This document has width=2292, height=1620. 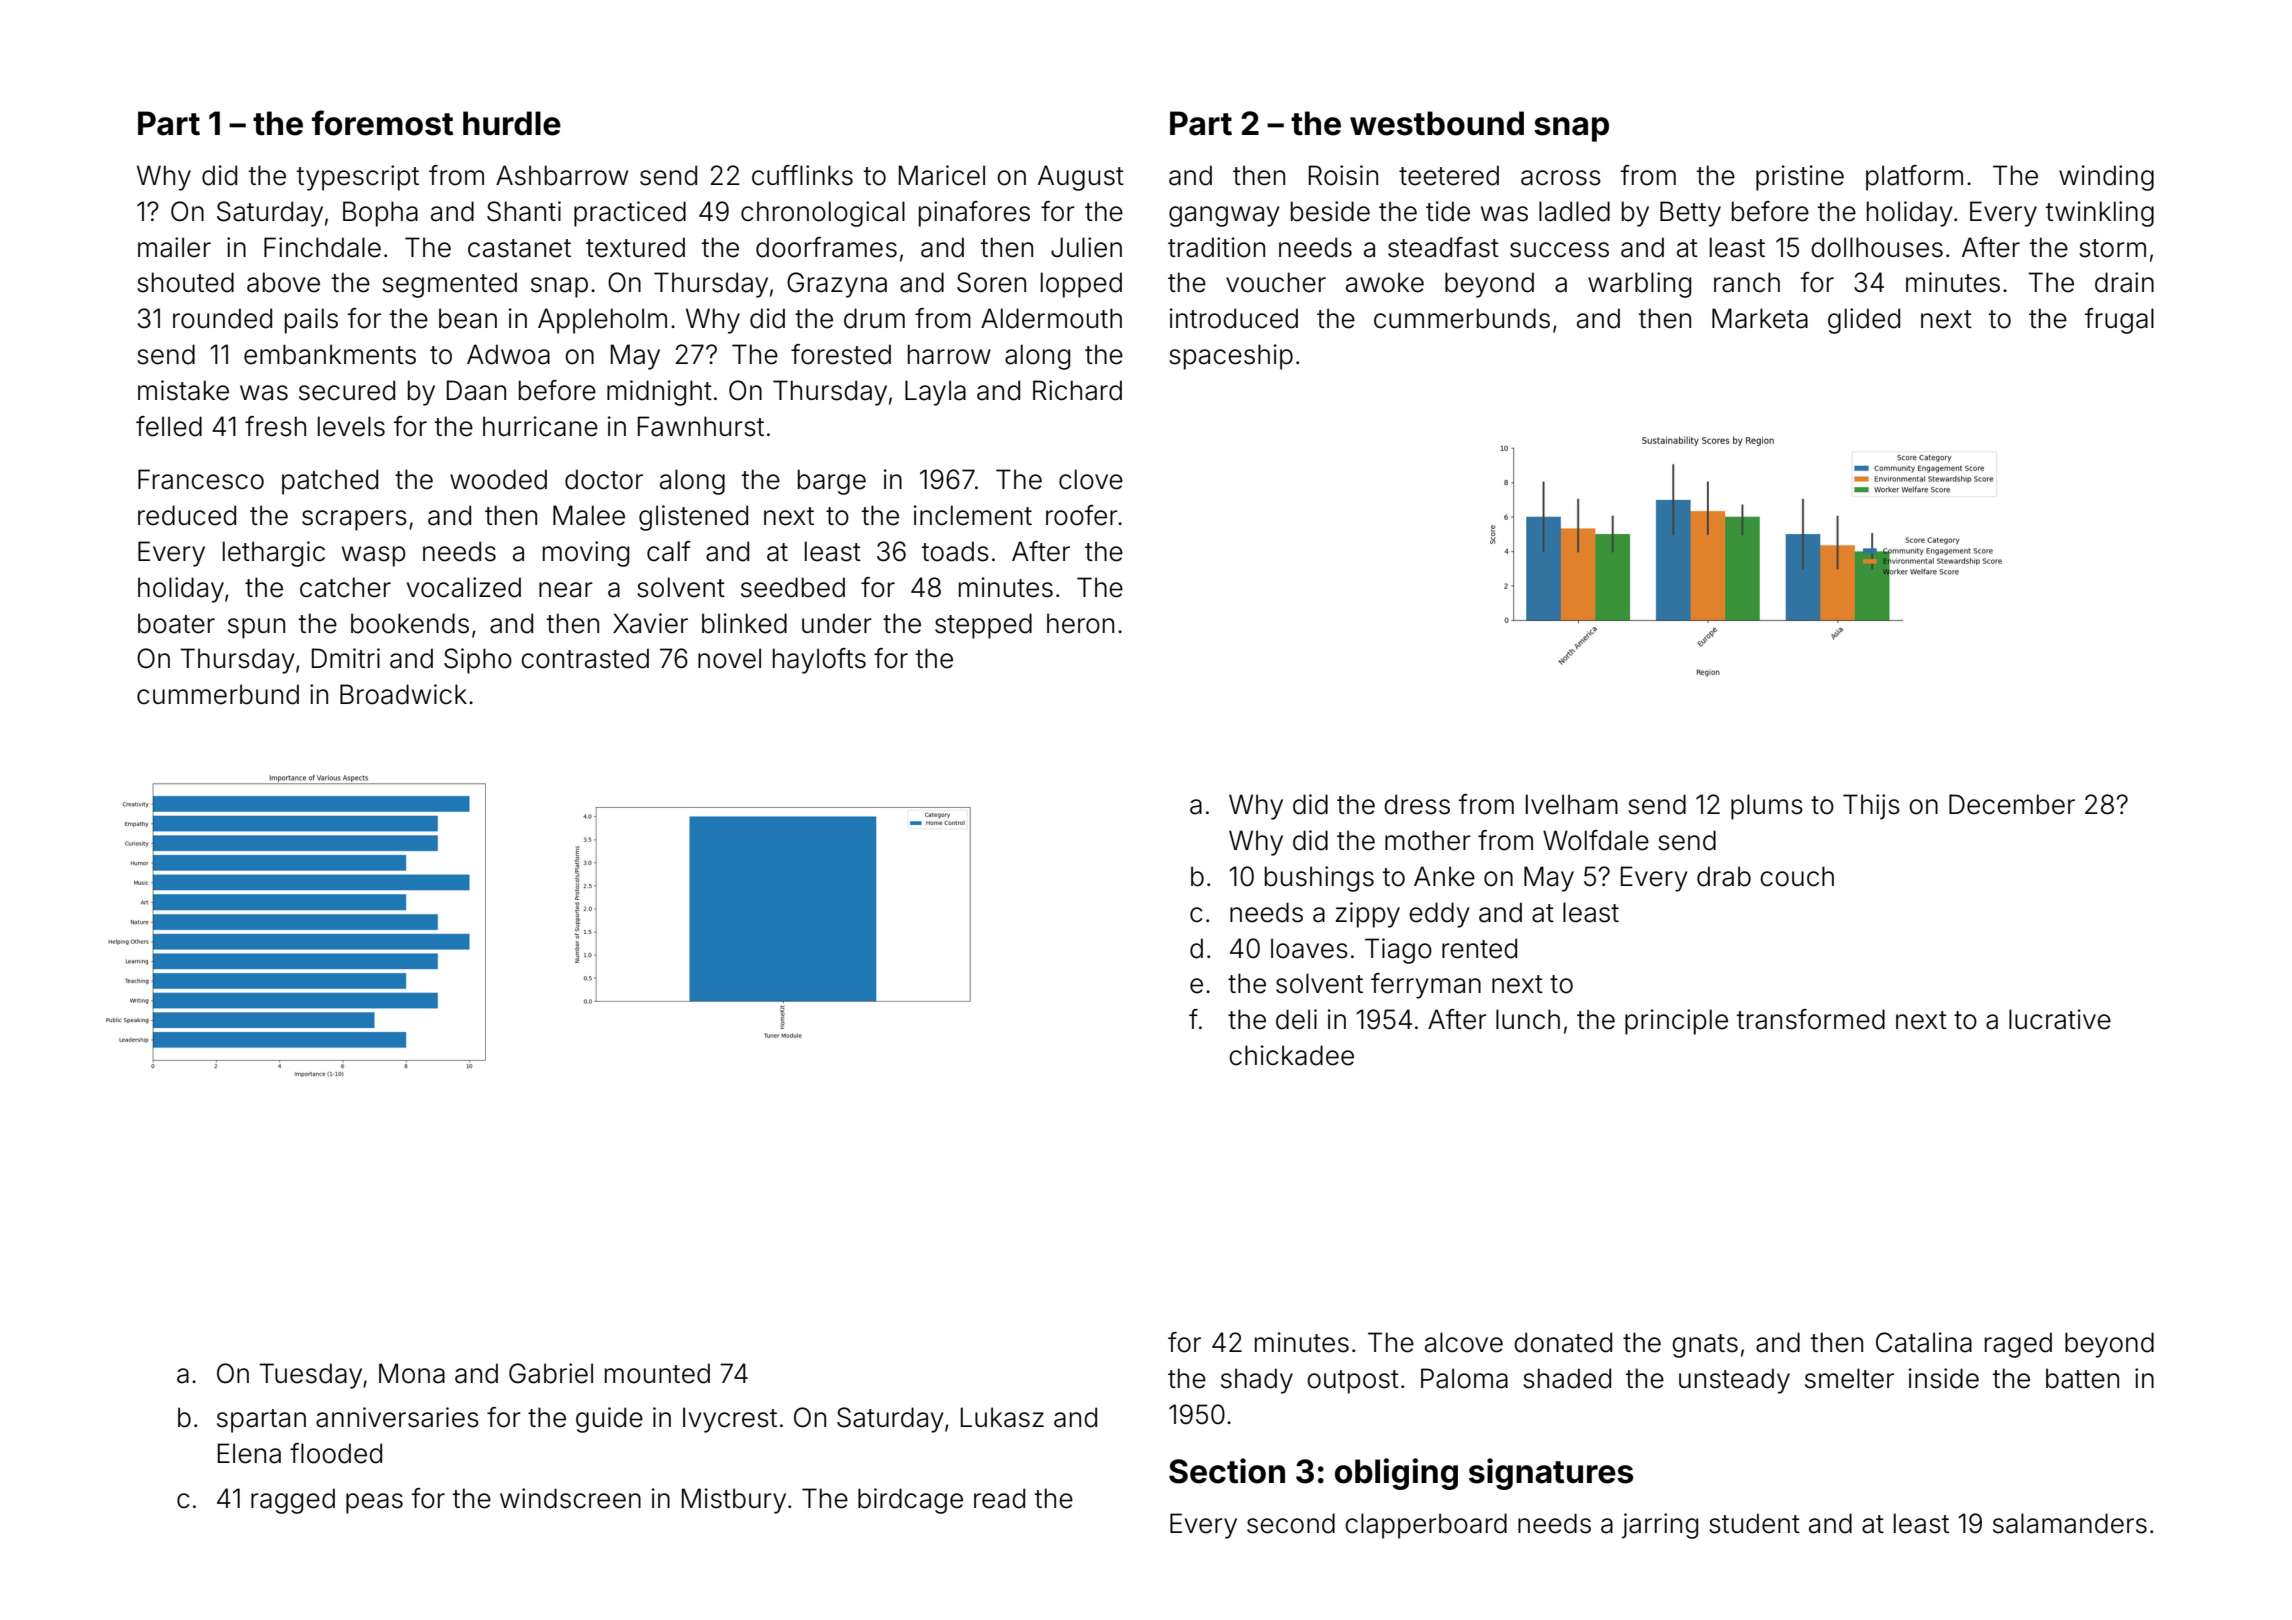 What do you see at coordinates (1291, 1055) in the document?
I see `chickadee` at bounding box center [1291, 1055].
